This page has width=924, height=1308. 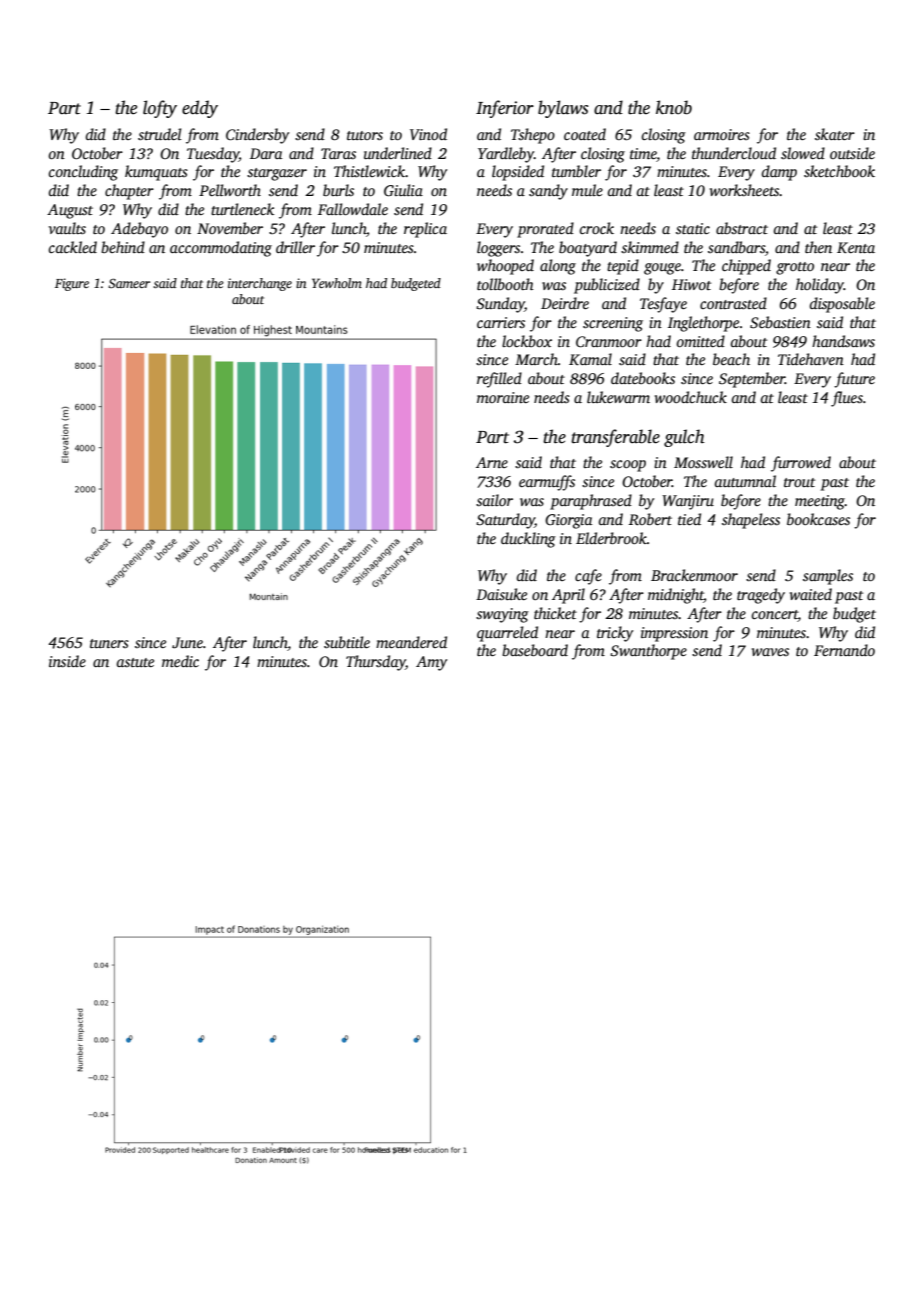 I want to click on refilled, so click(x=499, y=380).
